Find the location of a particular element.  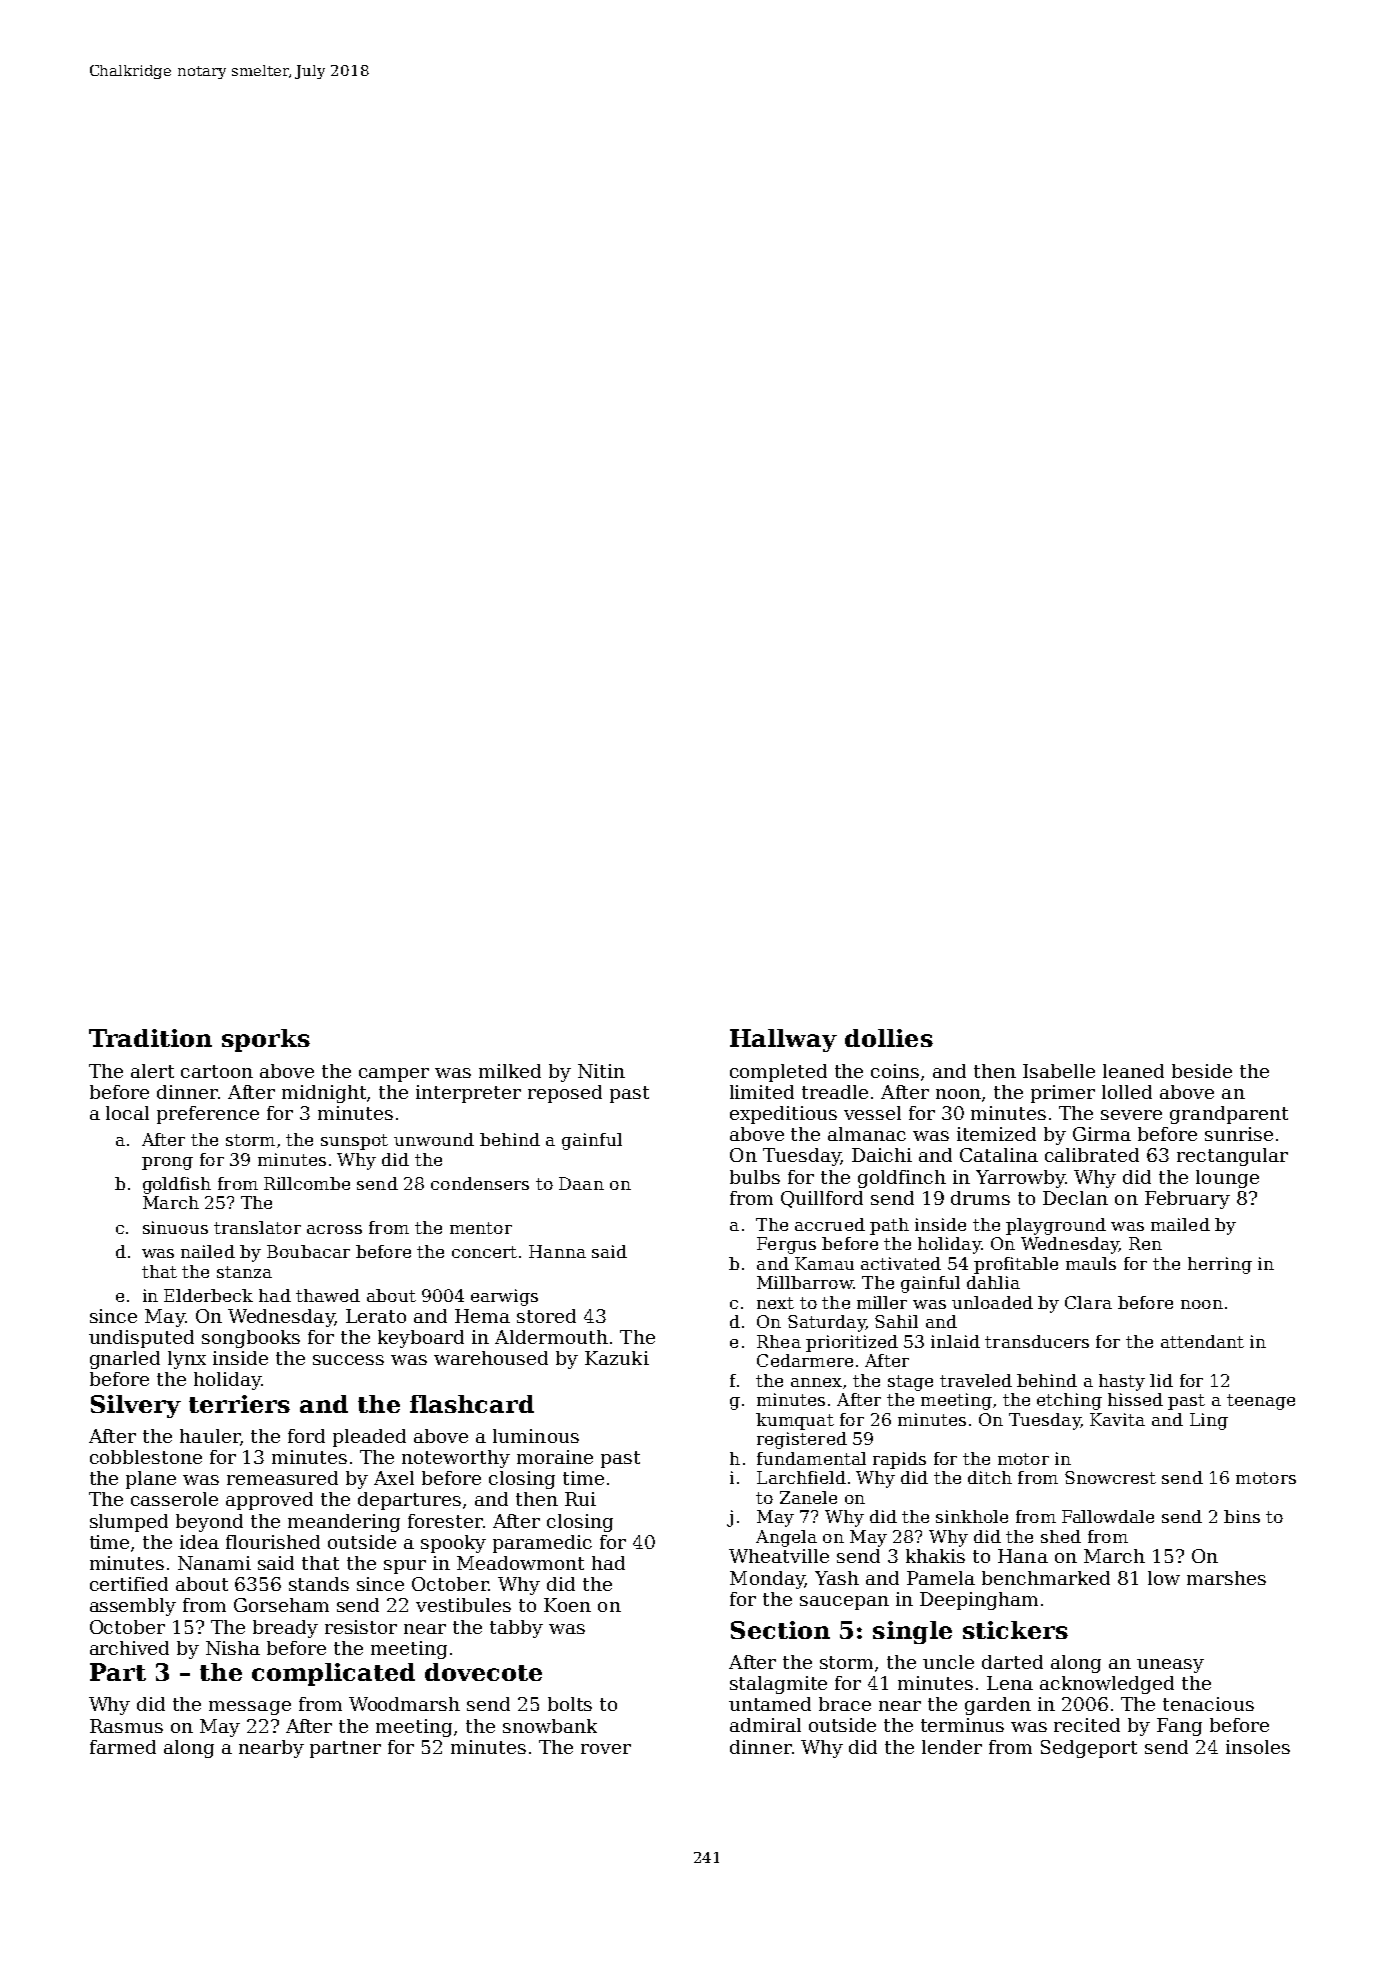

vessel is located at coordinates (872, 1113).
